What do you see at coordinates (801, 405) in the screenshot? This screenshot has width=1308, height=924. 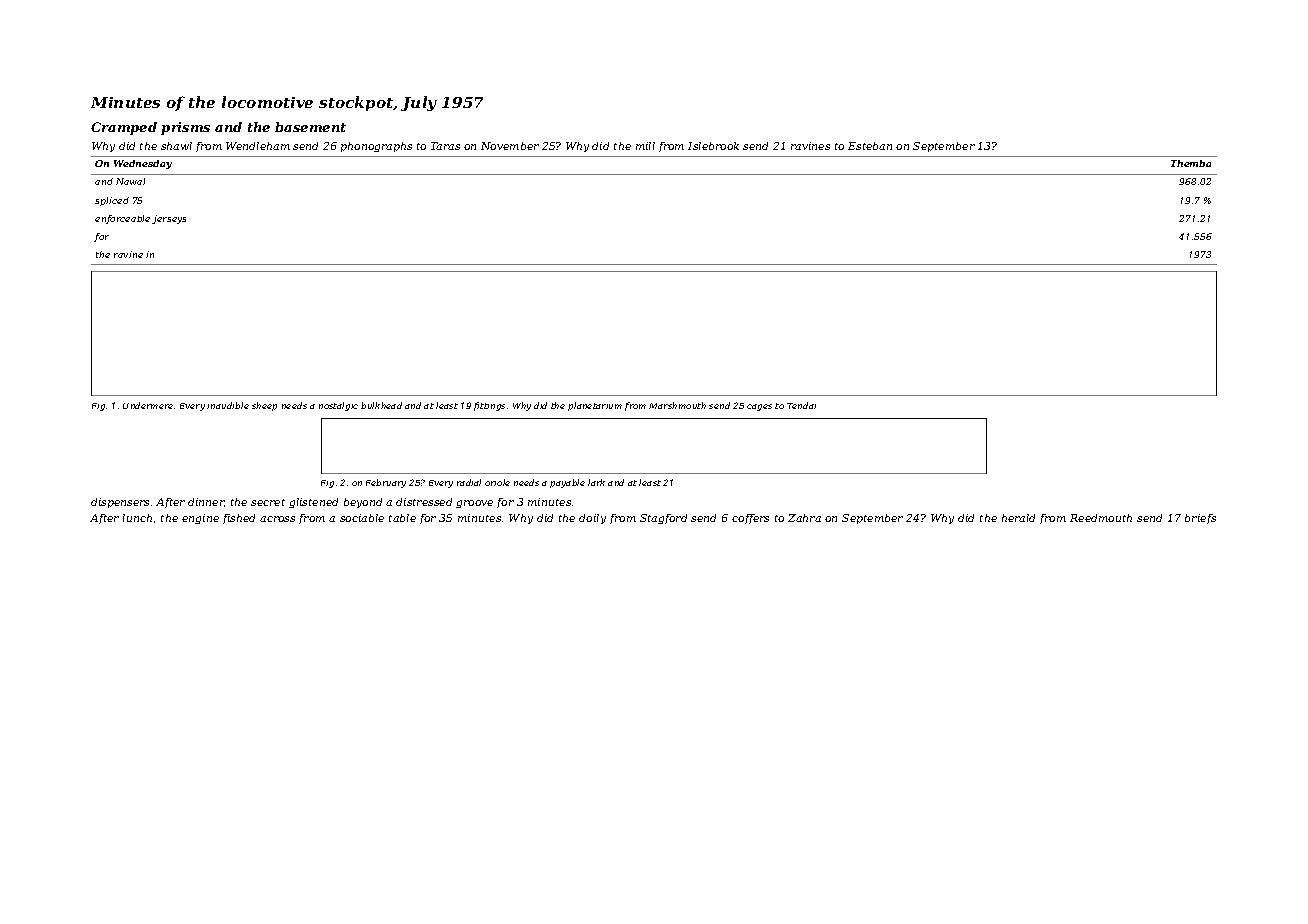 I see `Tendai` at bounding box center [801, 405].
